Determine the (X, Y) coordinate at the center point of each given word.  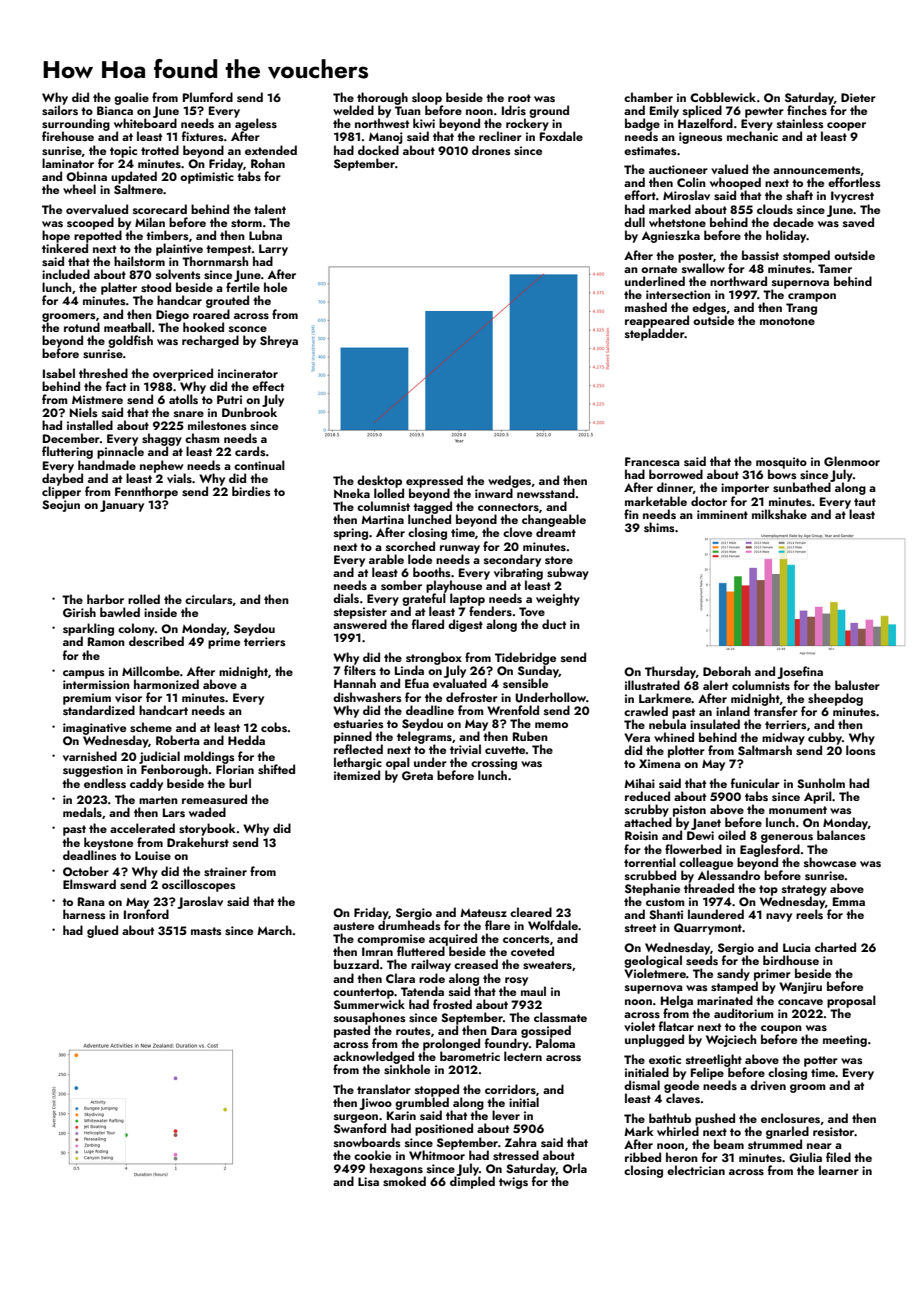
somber (401, 585)
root (519, 98)
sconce (248, 329)
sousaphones (370, 1018)
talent (270, 209)
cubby (825, 738)
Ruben (530, 736)
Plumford (208, 97)
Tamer (835, 268)
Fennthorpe (146, 492)
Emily (664, 111)
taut (865, 502)
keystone (108, 843)
